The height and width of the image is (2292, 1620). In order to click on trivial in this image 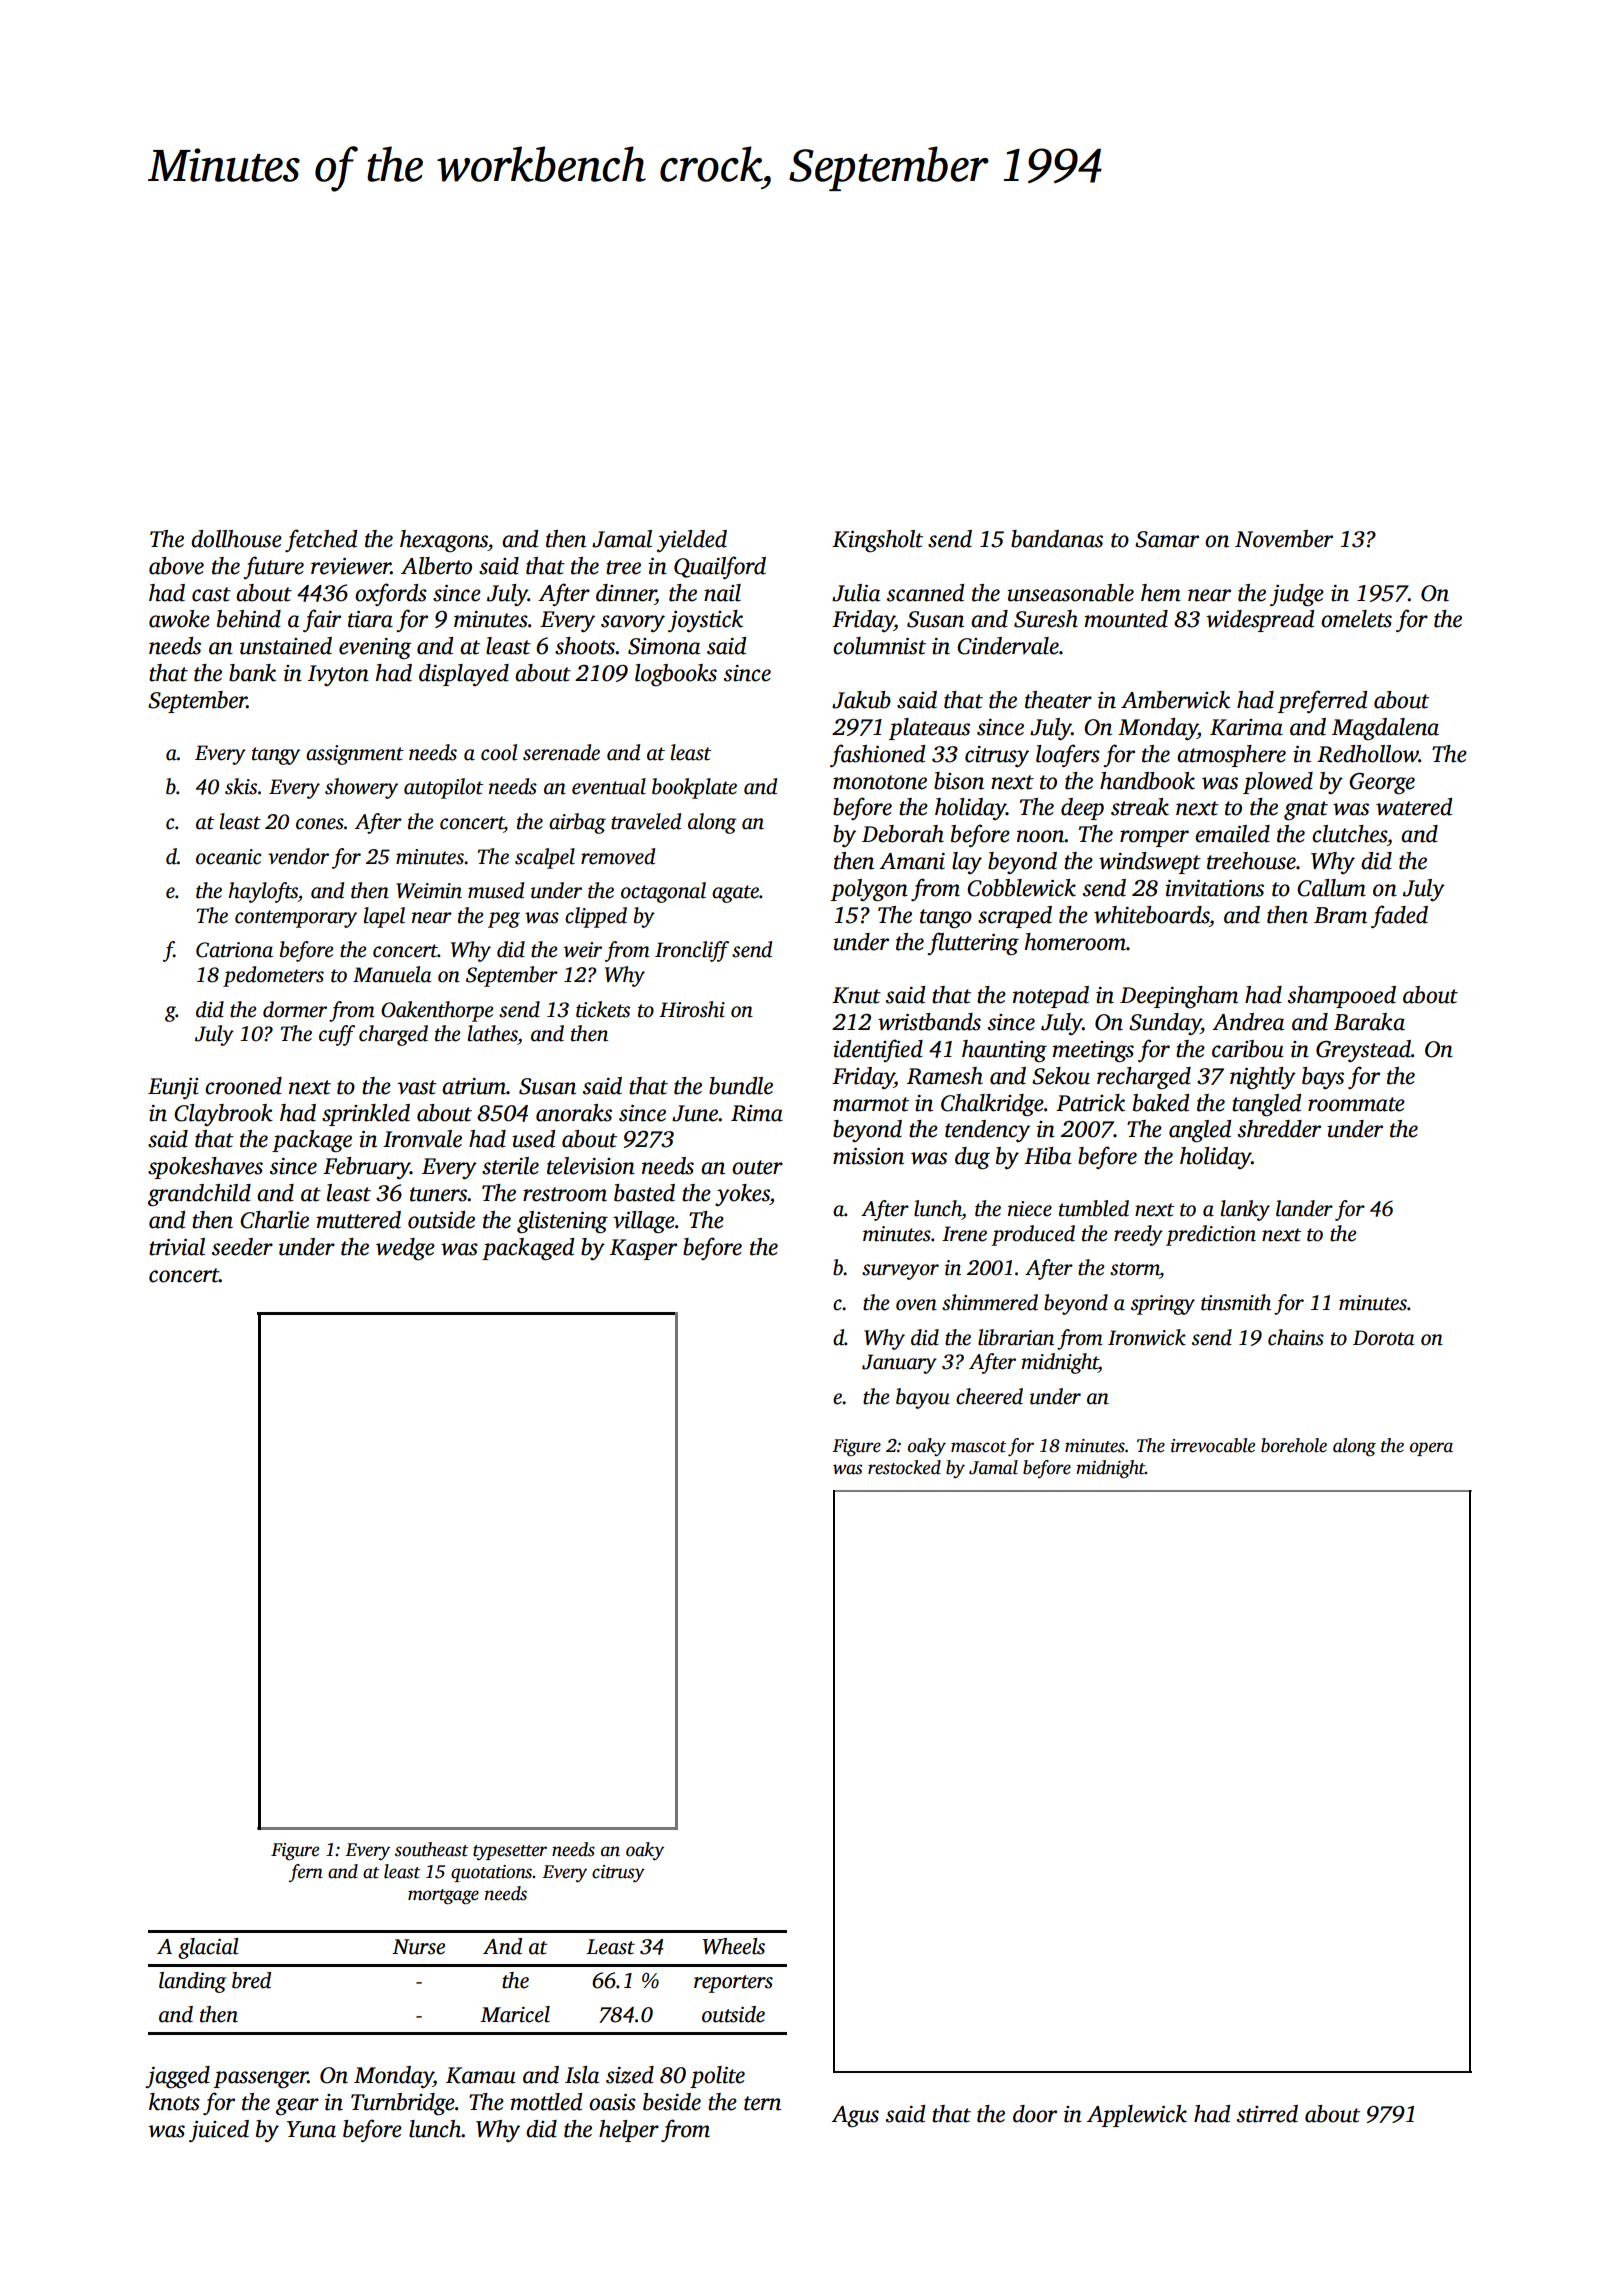, I will do `click(177, 1247)`.
